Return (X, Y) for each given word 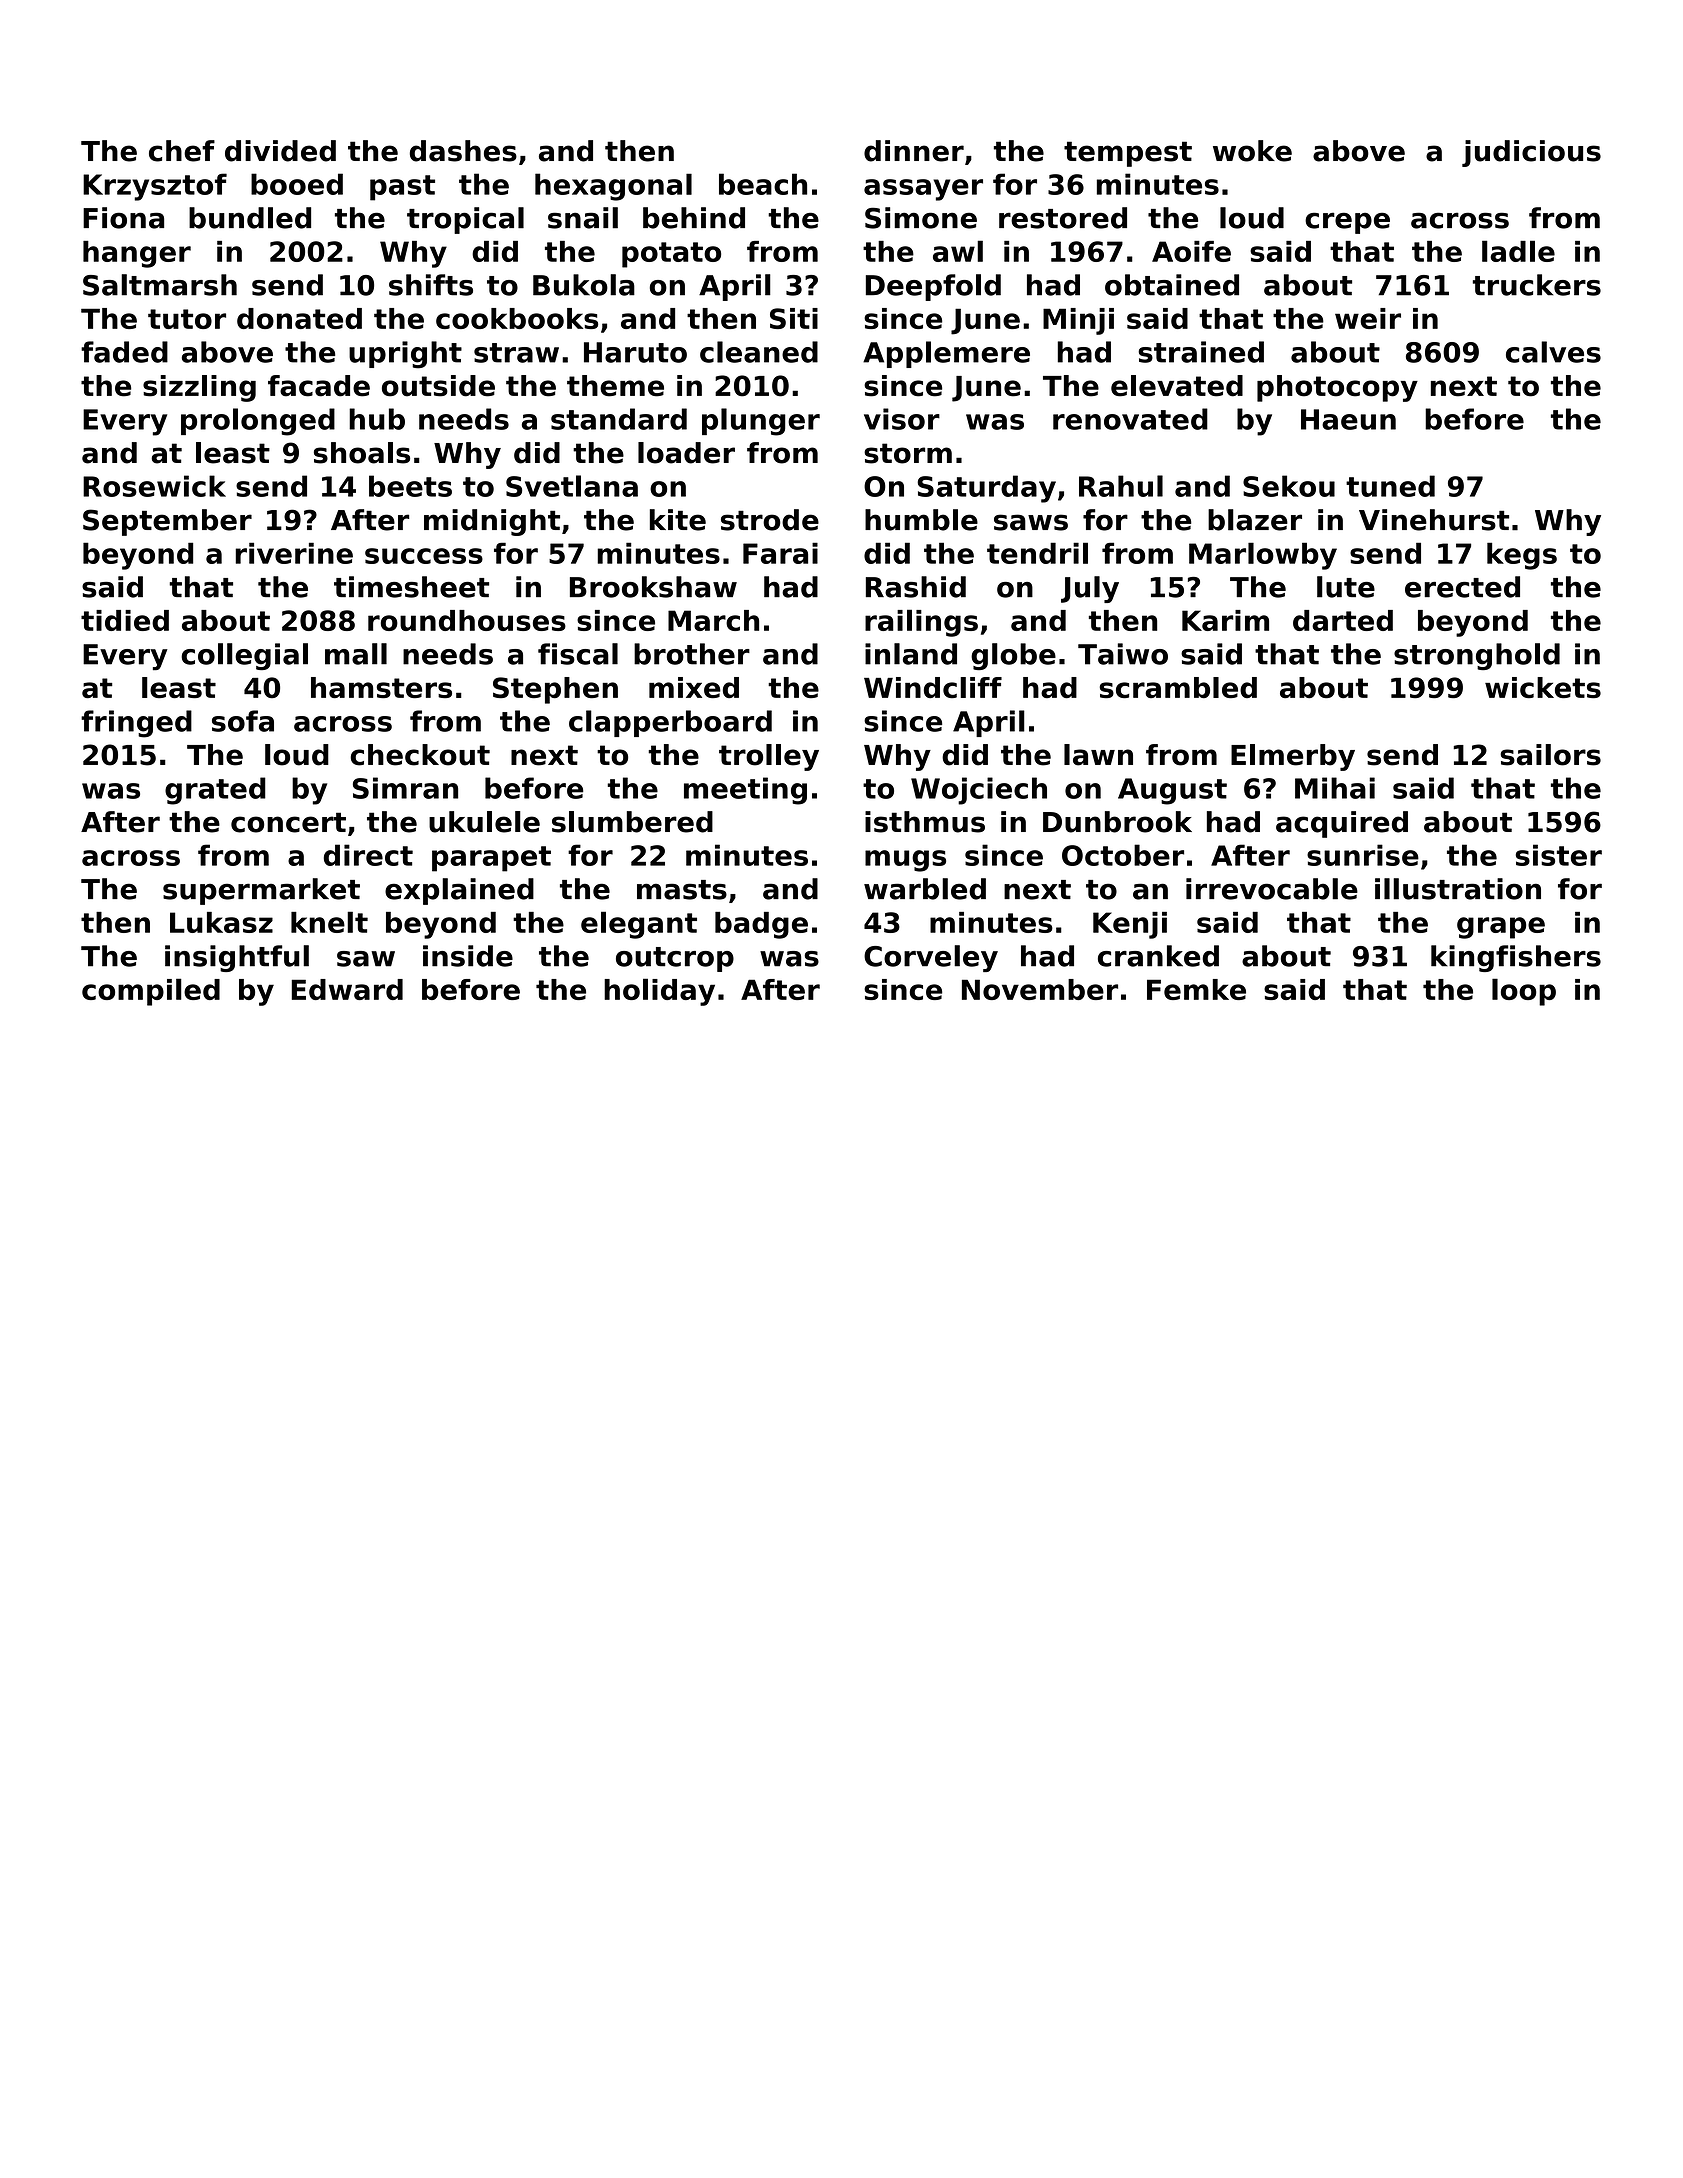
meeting (745, 791)
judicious (1531, 153)
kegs (1522, 556)
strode (770, 520)
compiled (151, 992)
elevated (1177, 386)
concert (288, 822)
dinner (914, 151)
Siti (794, 318)
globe (1013, 656)
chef (182, 151)
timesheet (411, 587)
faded (124, 352)
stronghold (1477, 656)
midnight (492, 522)
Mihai (1335, 788)
